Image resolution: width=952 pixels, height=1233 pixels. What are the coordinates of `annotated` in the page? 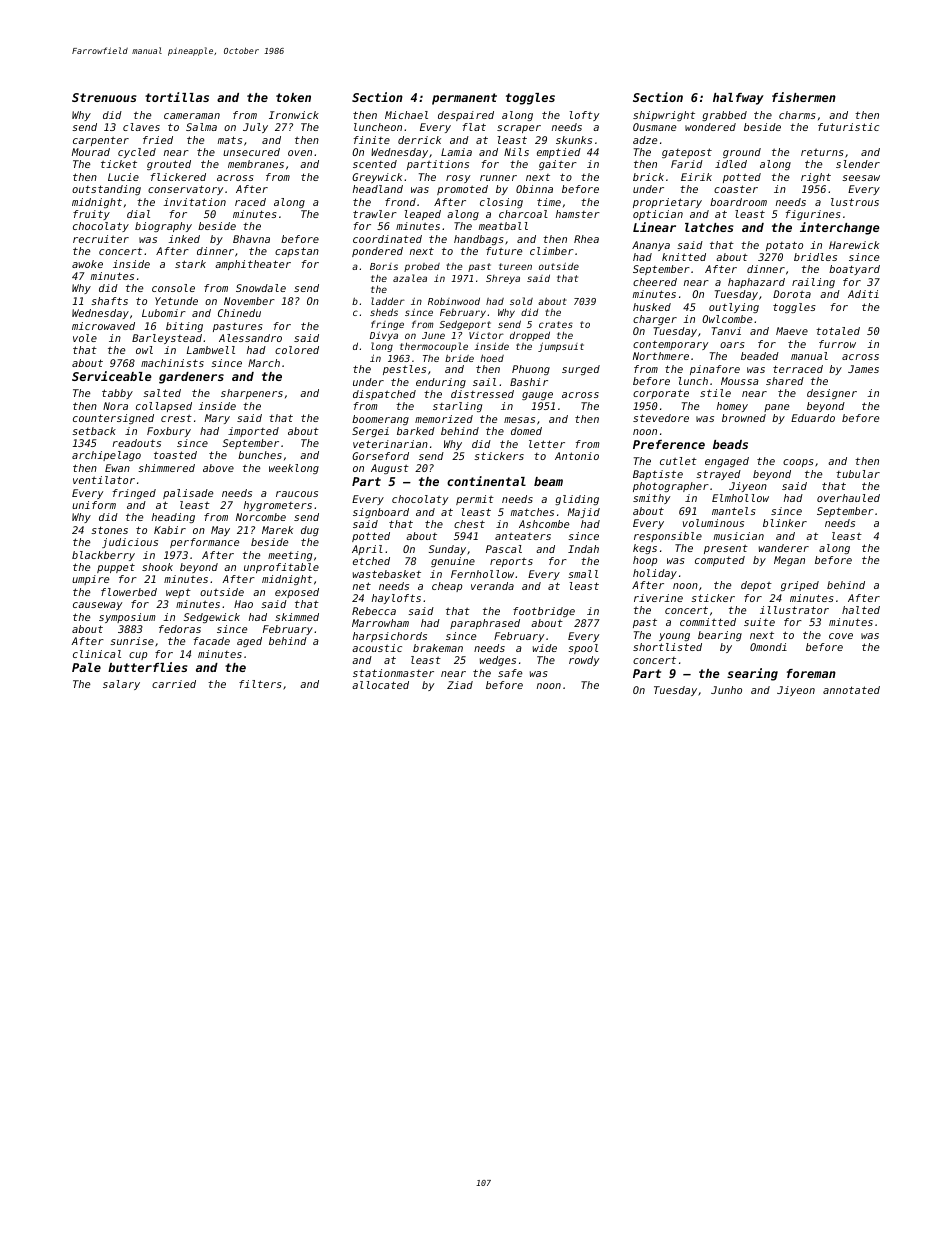 It's located at (851, 690).
